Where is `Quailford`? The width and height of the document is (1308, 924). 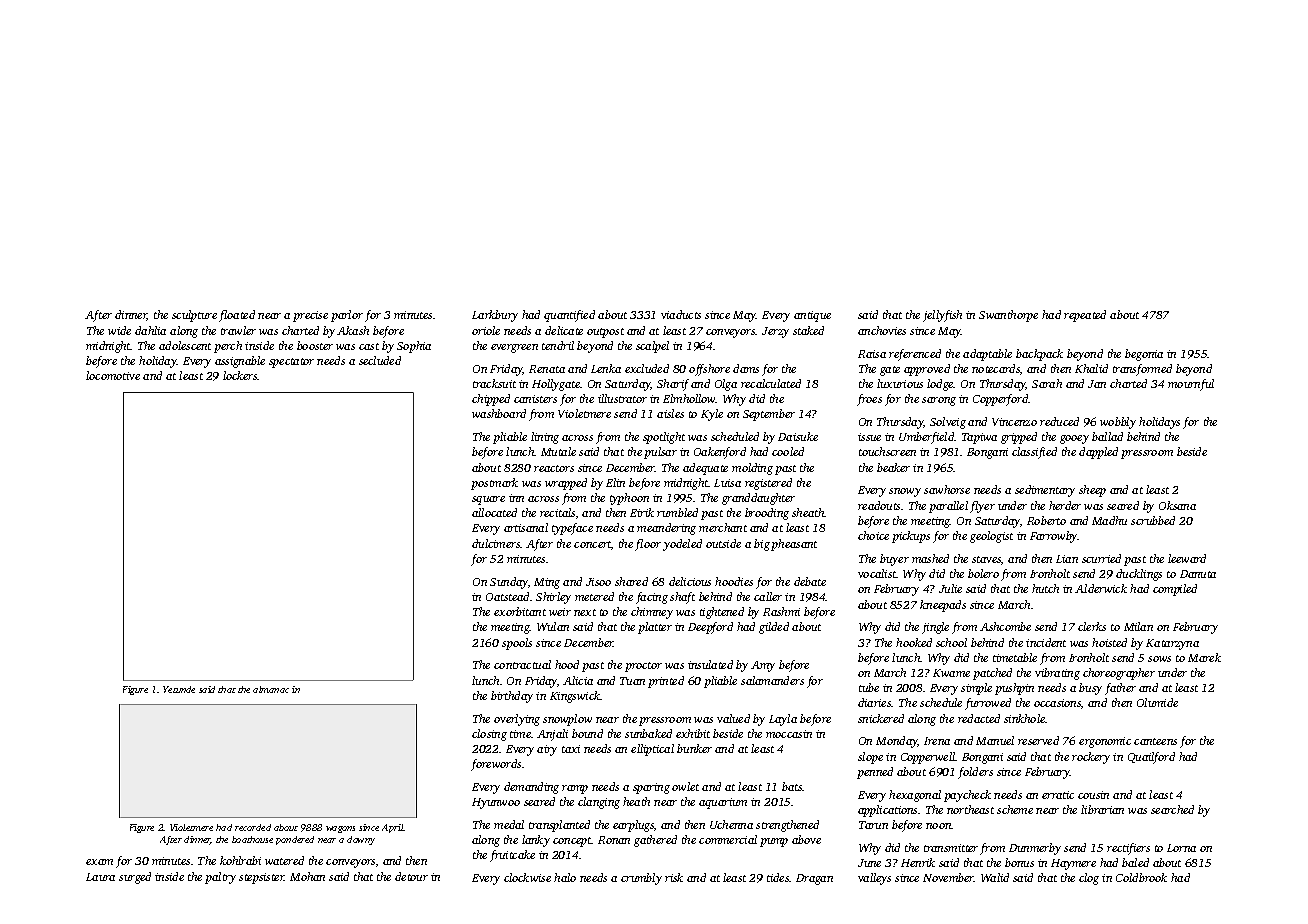
Quailford is located at coordinates (1151, 758).
